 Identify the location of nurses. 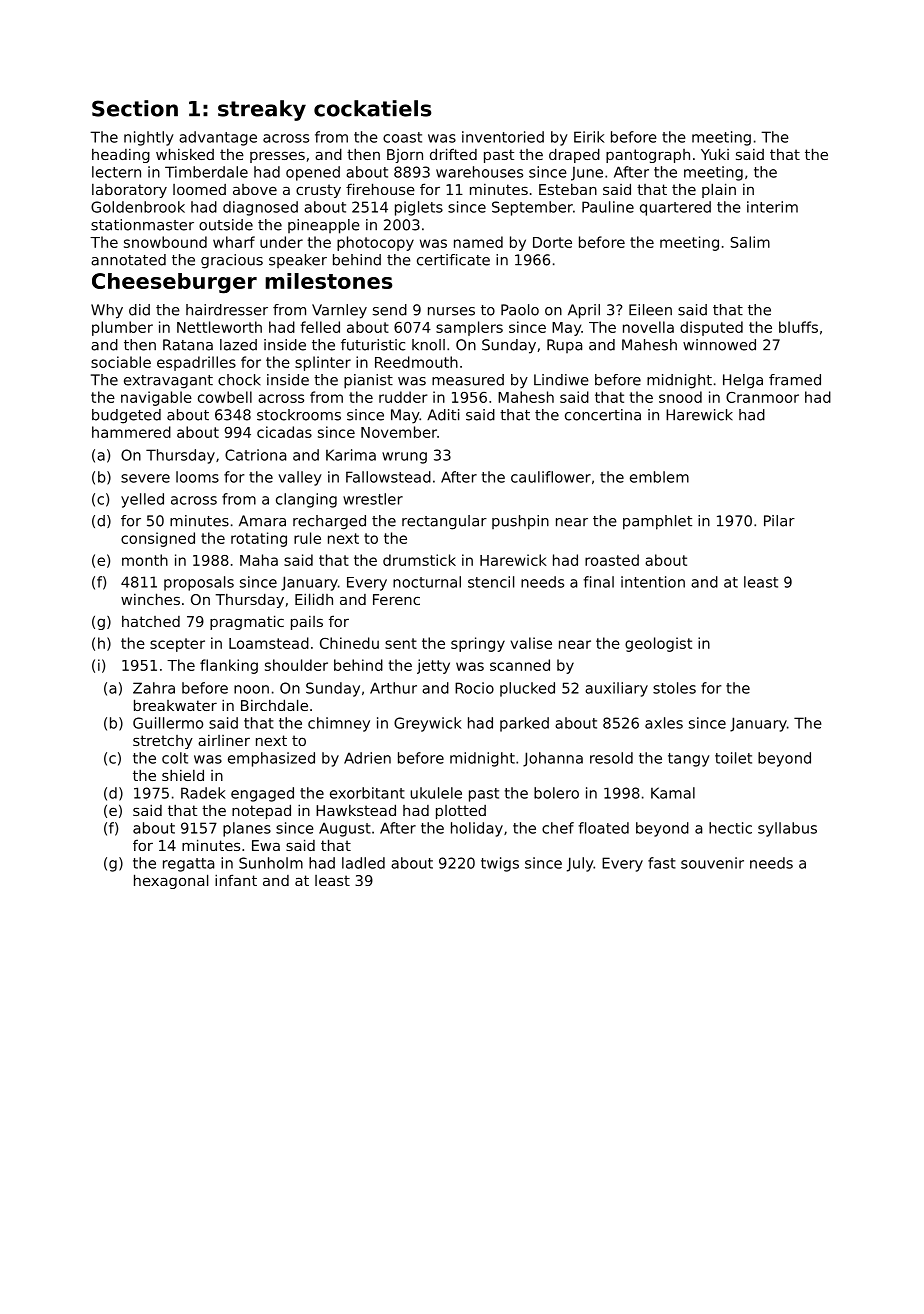
(451, 311).
